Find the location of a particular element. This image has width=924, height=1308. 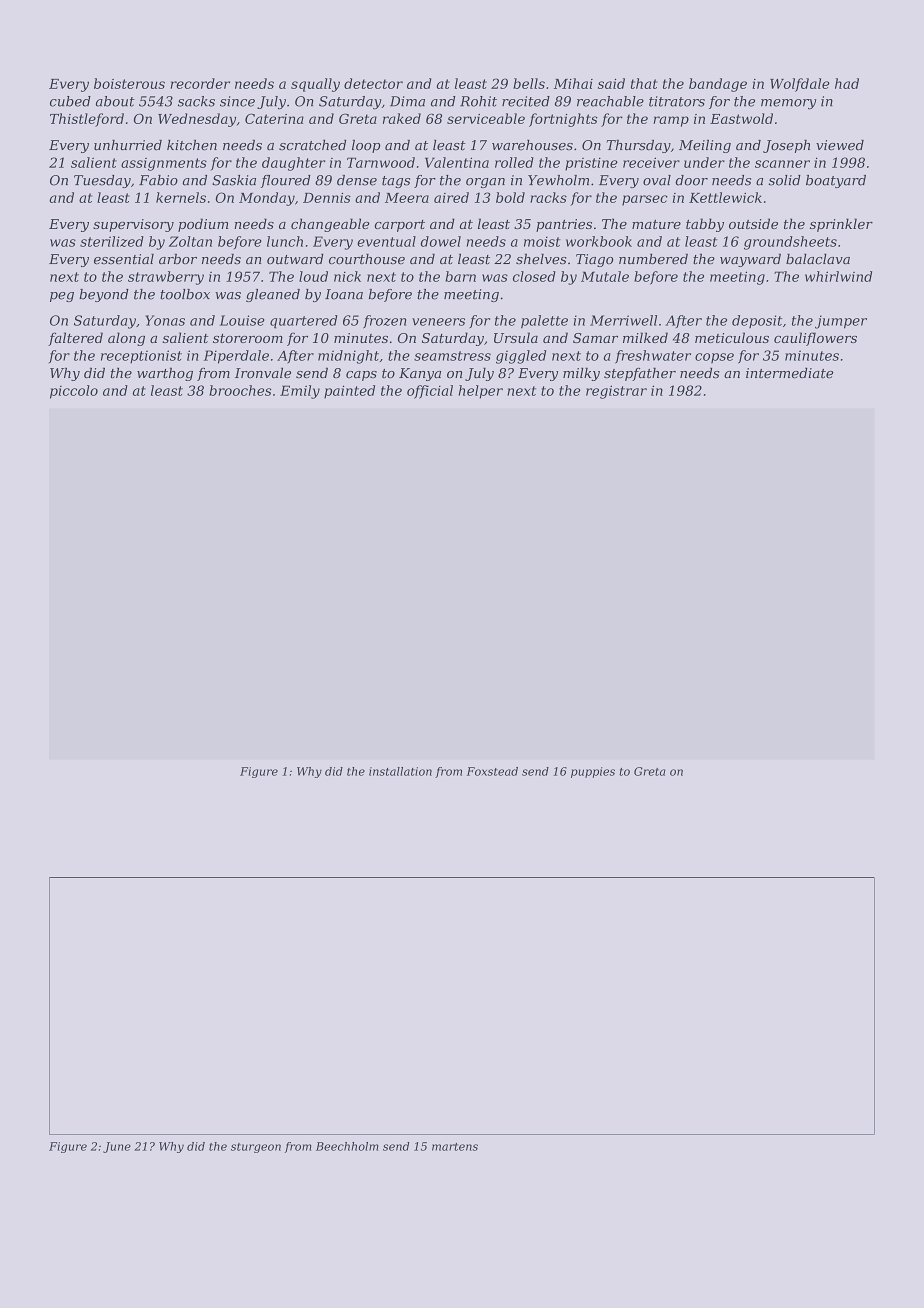

puppies is located at coordinates (593, 772).
